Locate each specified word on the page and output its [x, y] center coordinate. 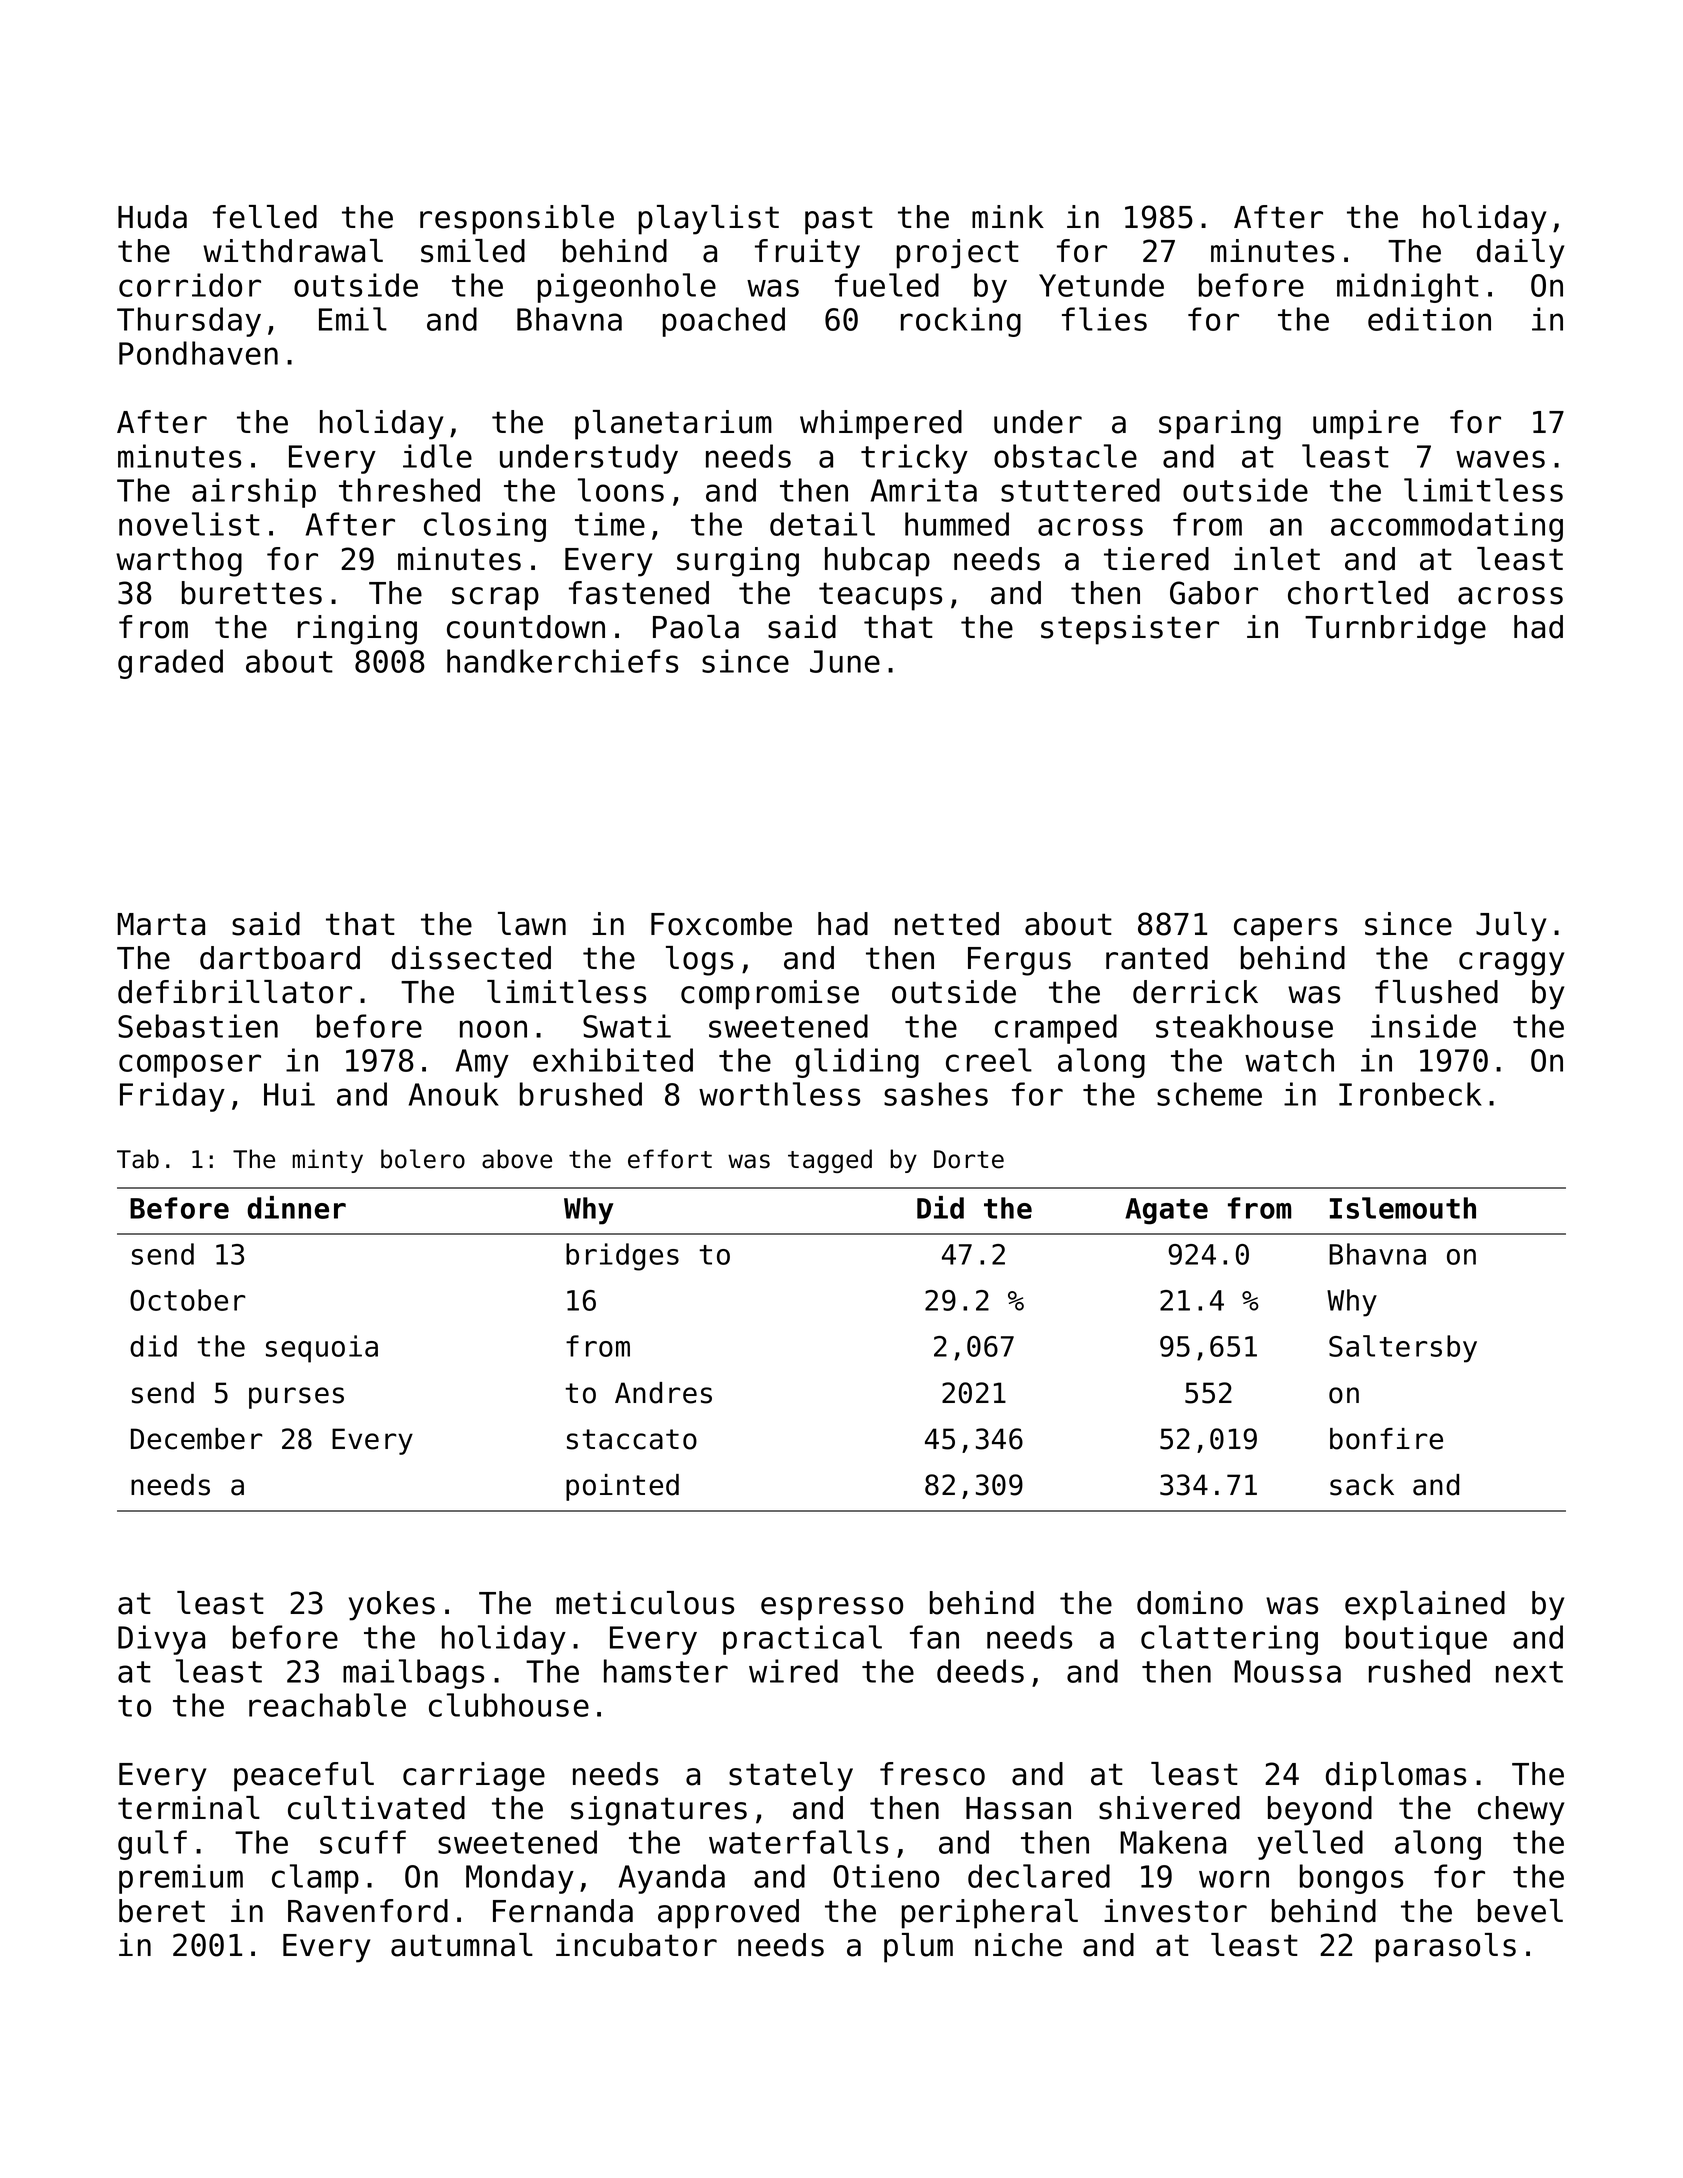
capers [1285, 930]
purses [296, 1398]
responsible [517, 220]
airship [254, 493]
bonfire [1386, 1439]
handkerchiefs [562, 661]
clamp [315, 1879]
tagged [830, 1161]
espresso [832, 1609]
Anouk [454, 1094]
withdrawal [293, 251]
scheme [1209, 1094]
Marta [161, 924]
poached [724, 322]
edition [1429, 319]
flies [1104, 319]
